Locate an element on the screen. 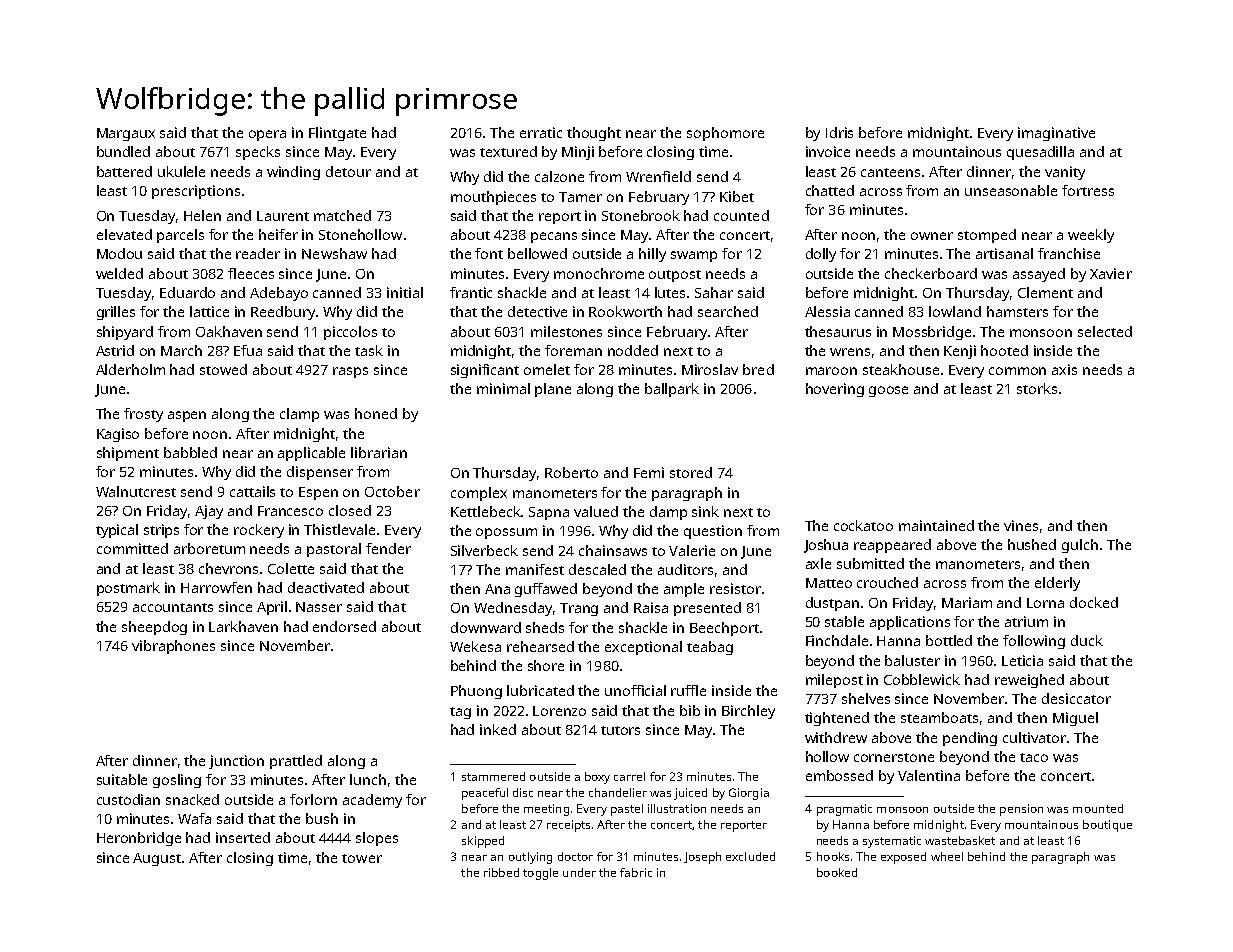  font is located at coordinates (489, 253).
